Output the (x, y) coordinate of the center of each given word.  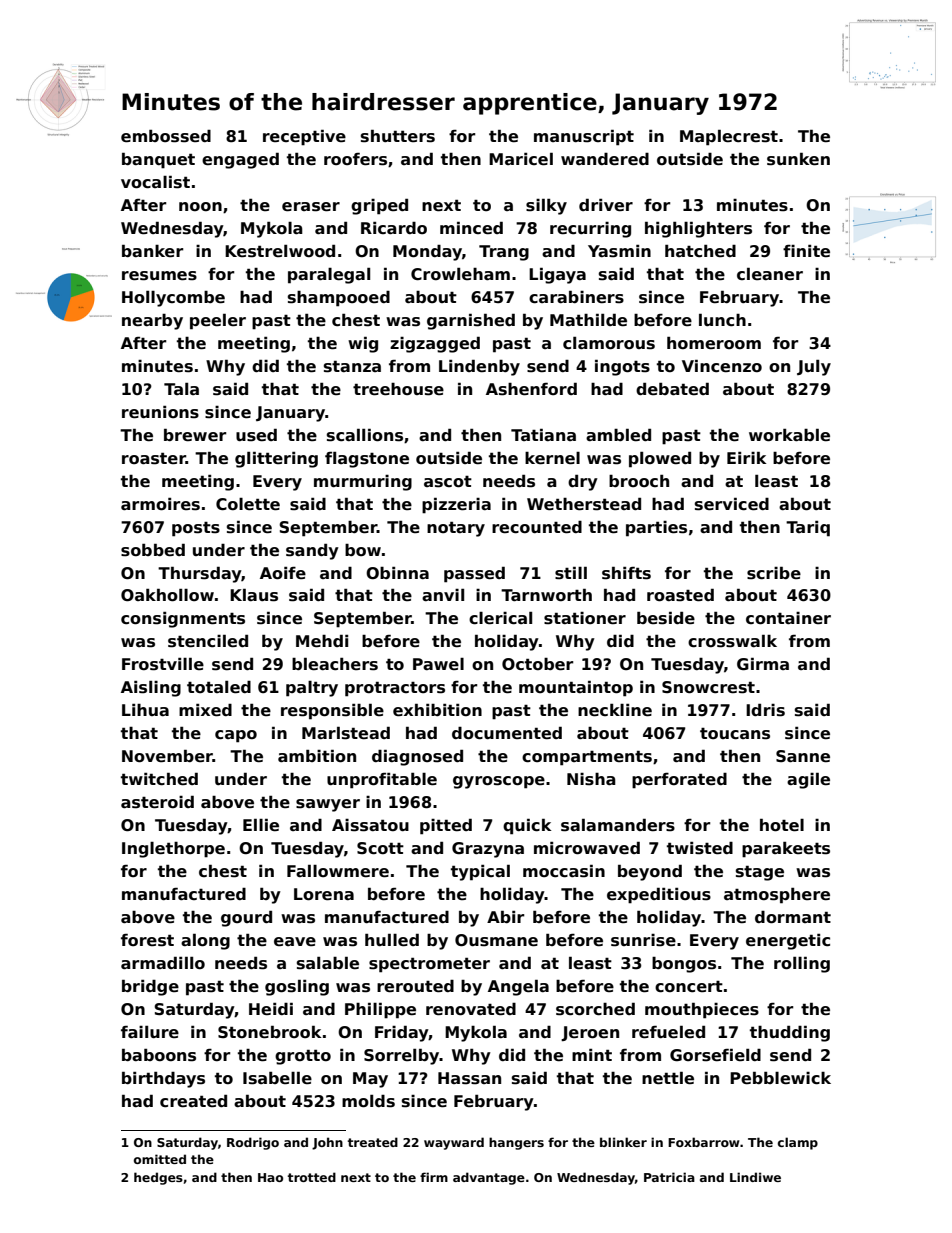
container (788, 618)
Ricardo (394, 228)
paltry (312, 689)
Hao (270, 1177)
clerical (500, 618)
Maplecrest (729, 137)
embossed (166, 136)
